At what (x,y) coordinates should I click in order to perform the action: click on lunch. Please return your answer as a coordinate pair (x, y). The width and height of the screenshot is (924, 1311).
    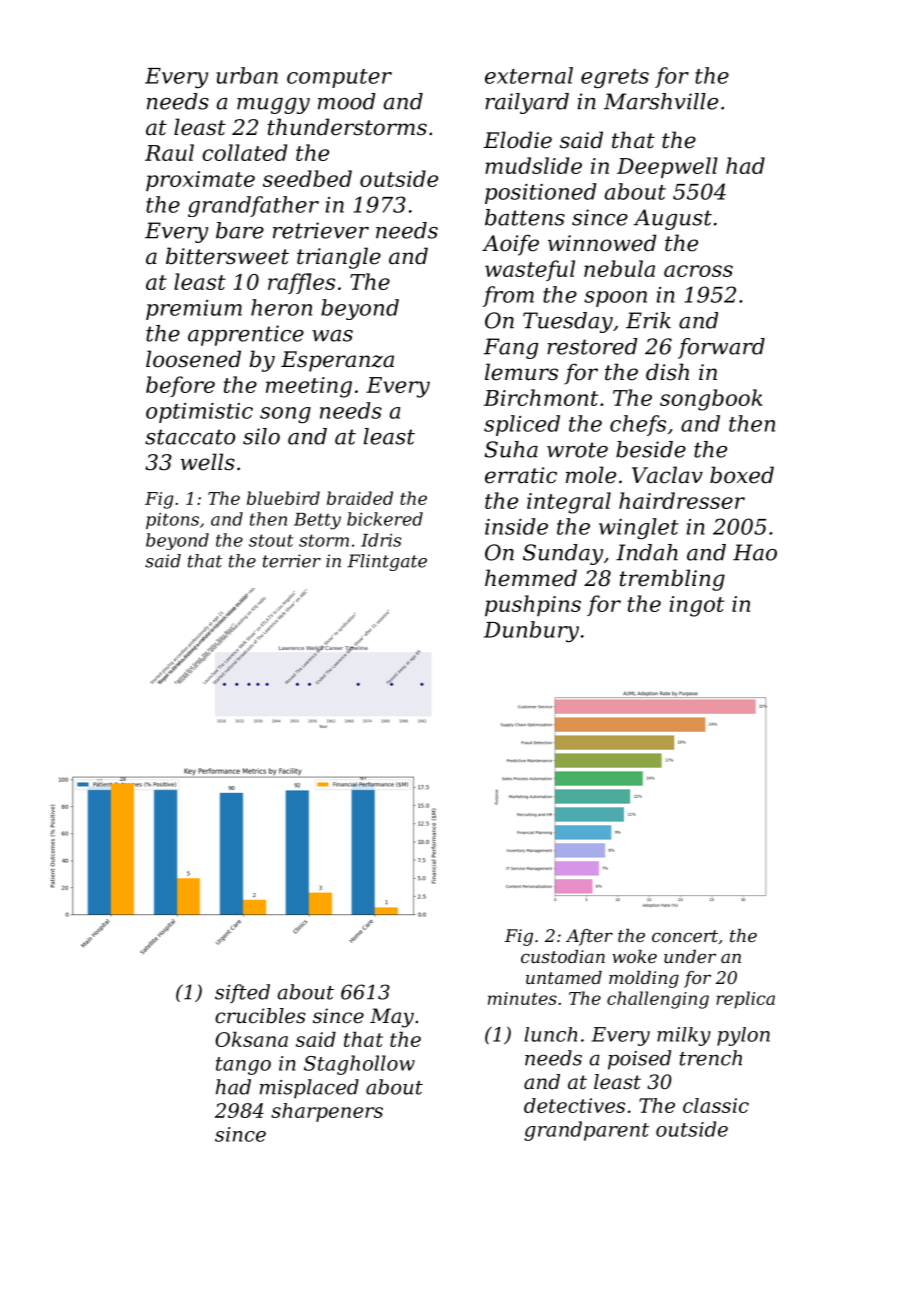
    Looking at the image, I should click on (551, 1034).
